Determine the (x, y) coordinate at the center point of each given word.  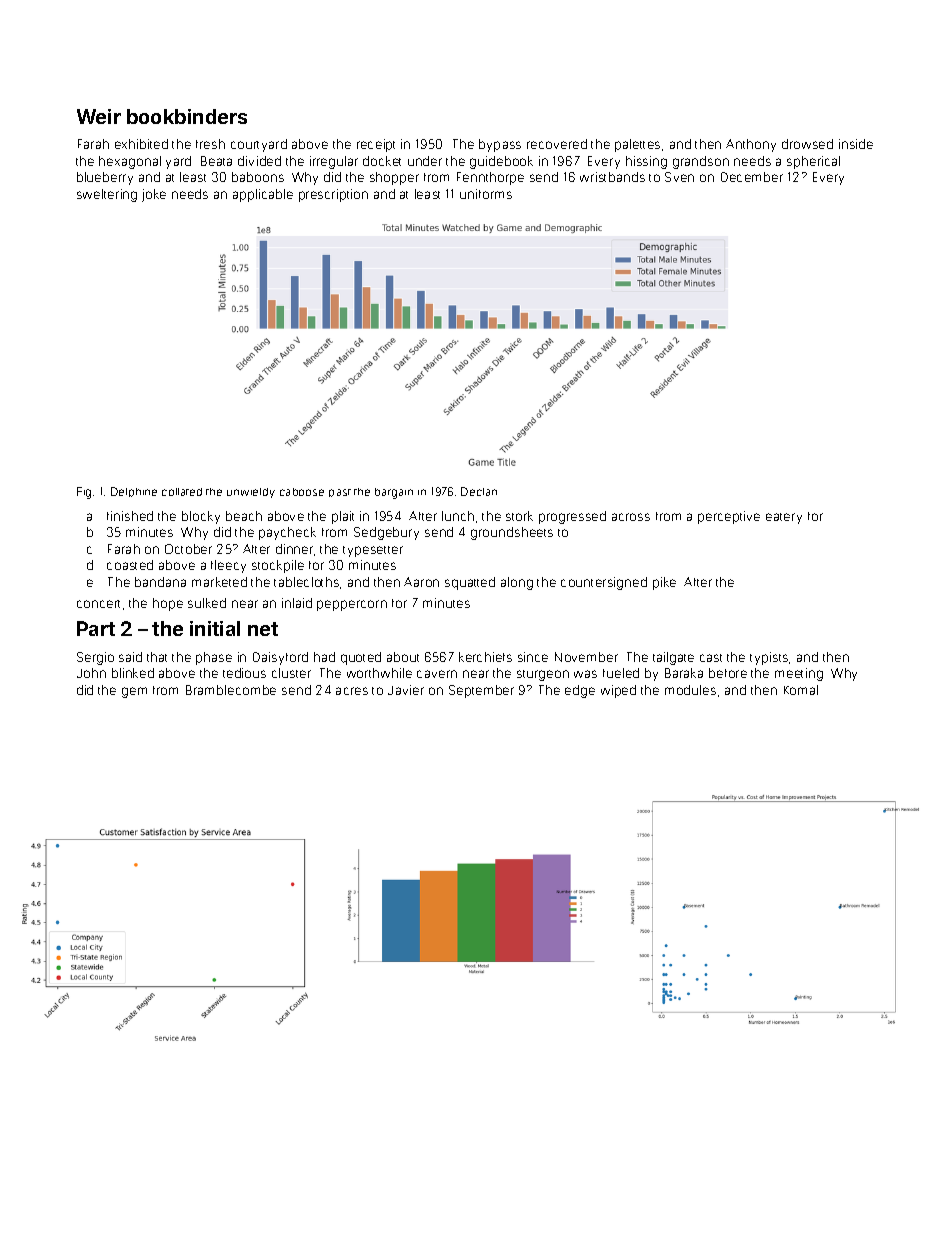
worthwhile (379, 673)
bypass (500, 145)
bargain (394, 493)
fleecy (228, 566)
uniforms (486, 194)
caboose (302, 492)
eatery (784, 518)
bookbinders (187, 116)
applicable (263, 195)
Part (96, 628)
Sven (679, 177)
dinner (294, 549)
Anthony (751, 145)
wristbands (612, 177)
